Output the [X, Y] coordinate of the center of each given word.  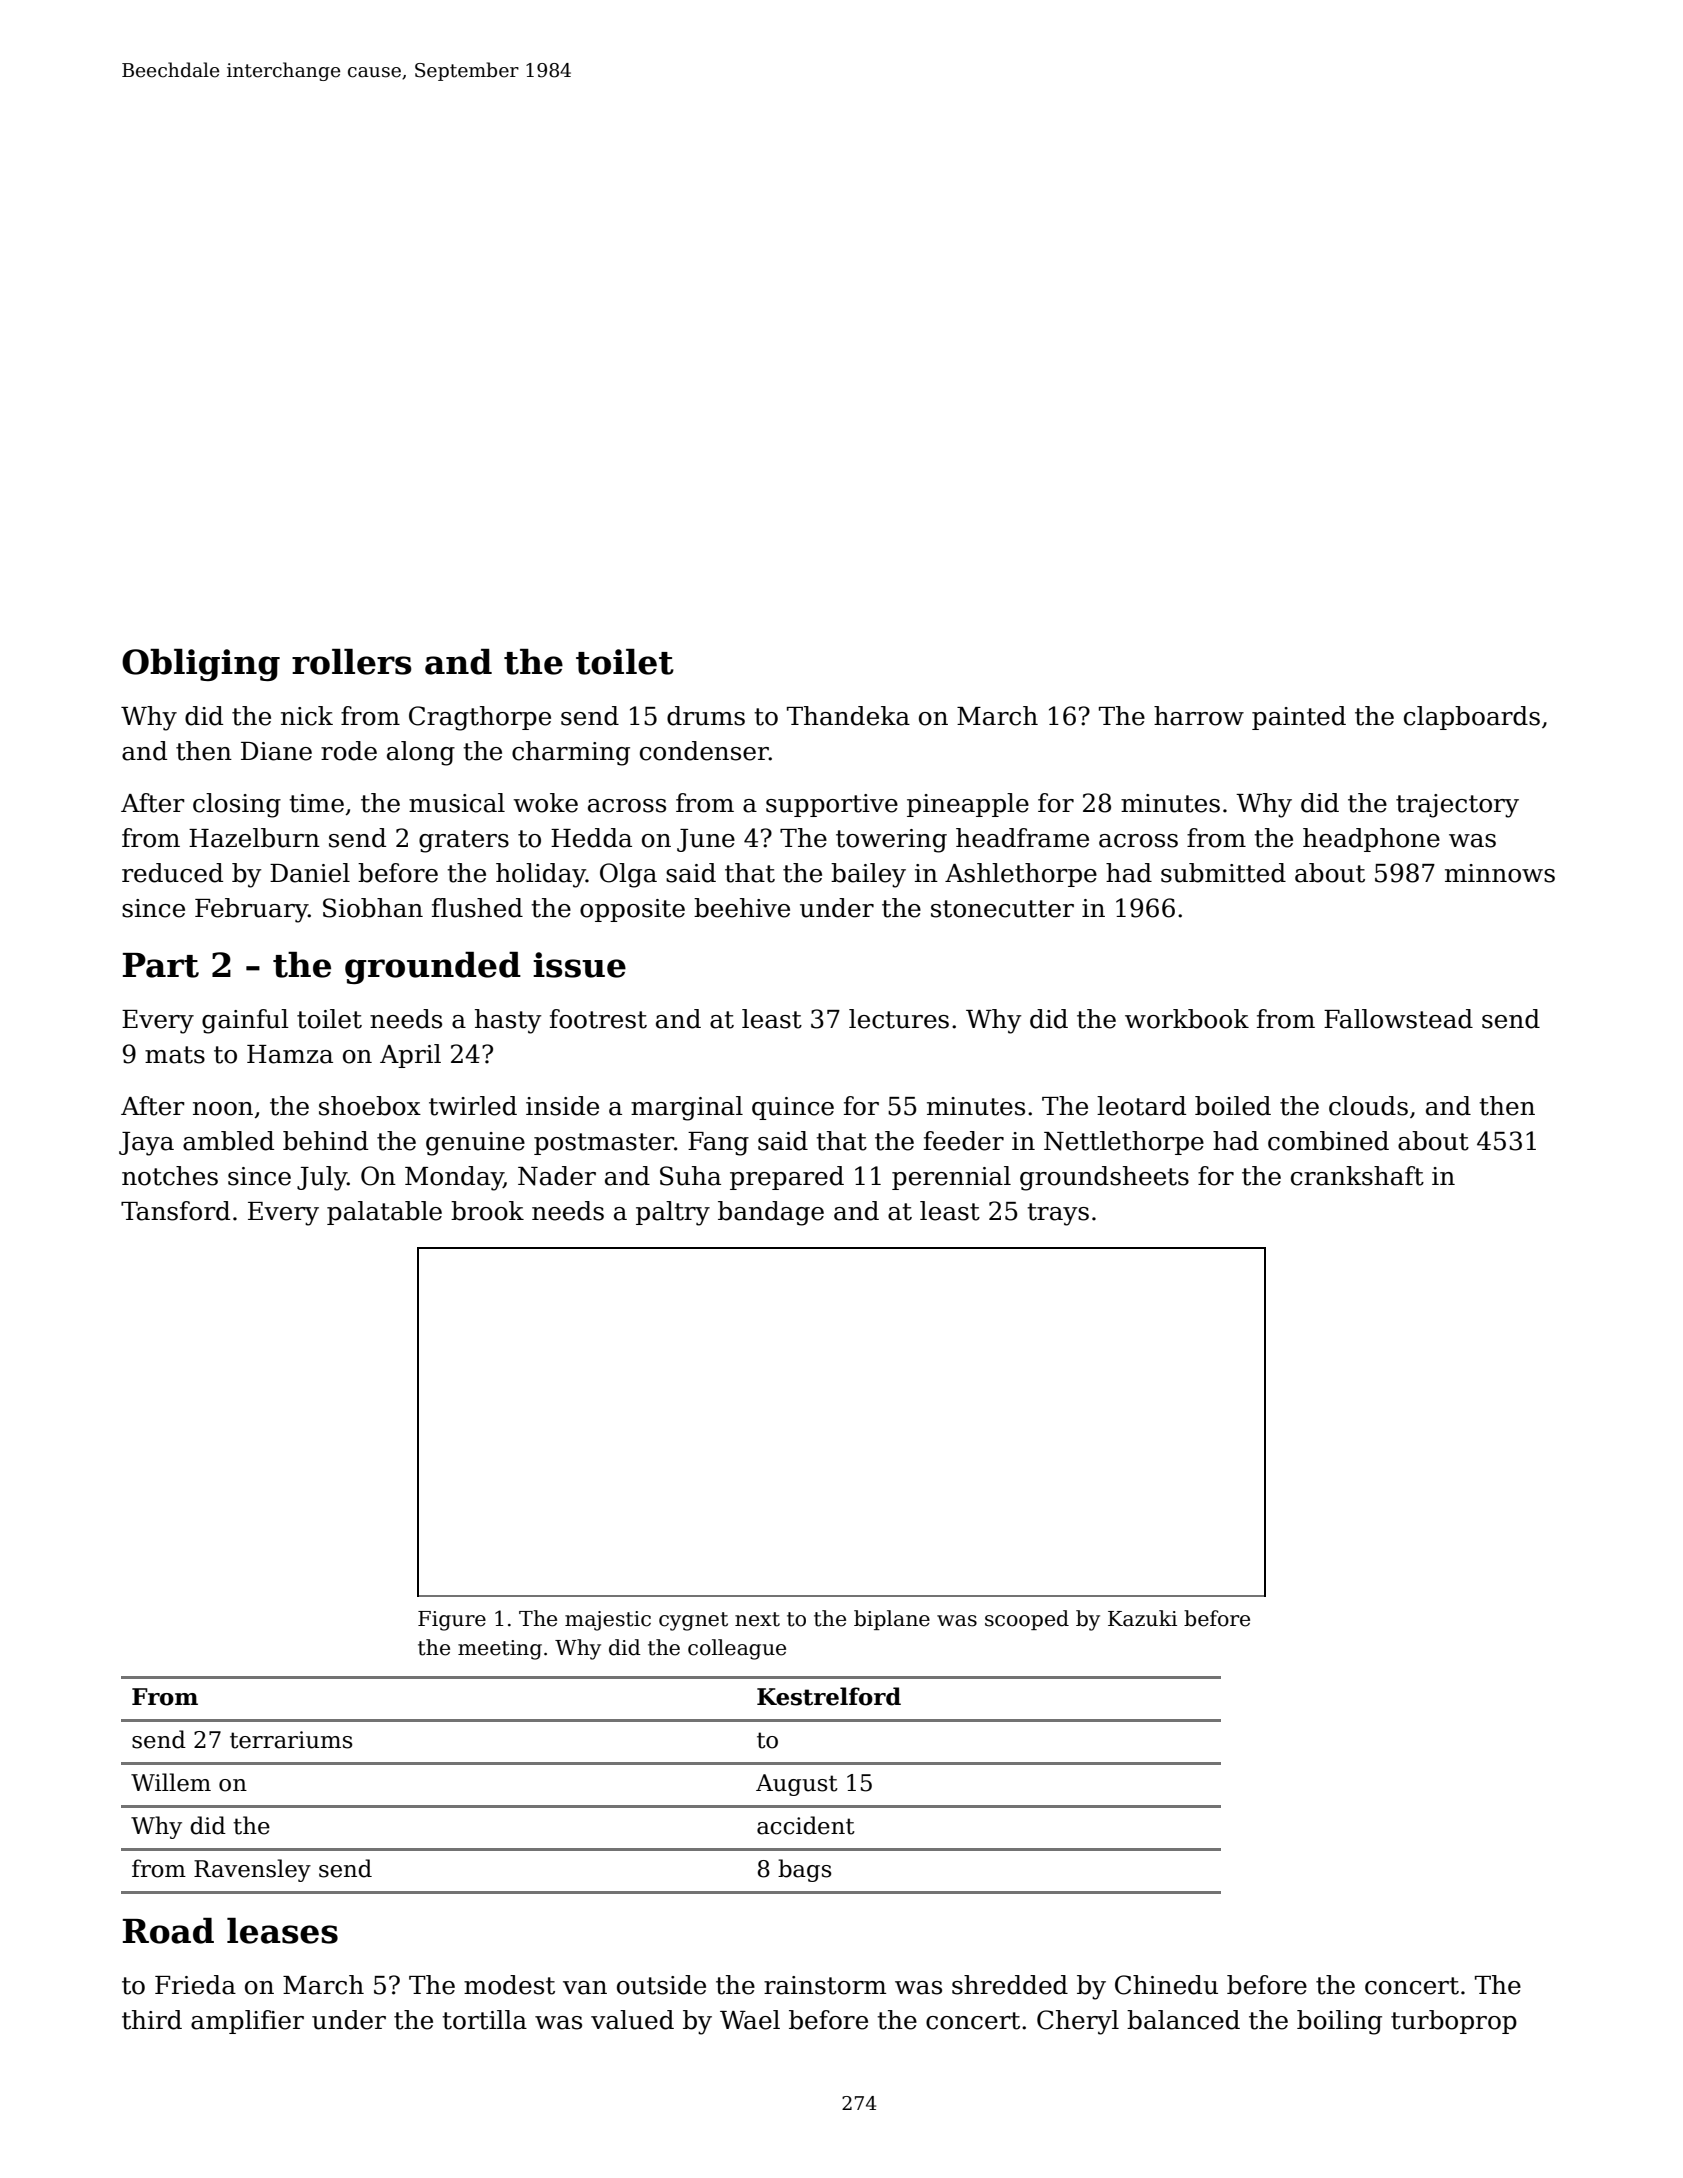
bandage [771, 1213]
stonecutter [1002, 909]
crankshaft [1357, 1176]
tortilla [484, 2020]
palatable [384, 1213]
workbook [1187, 1019]
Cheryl [1078, 2022]
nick [307, 716]
